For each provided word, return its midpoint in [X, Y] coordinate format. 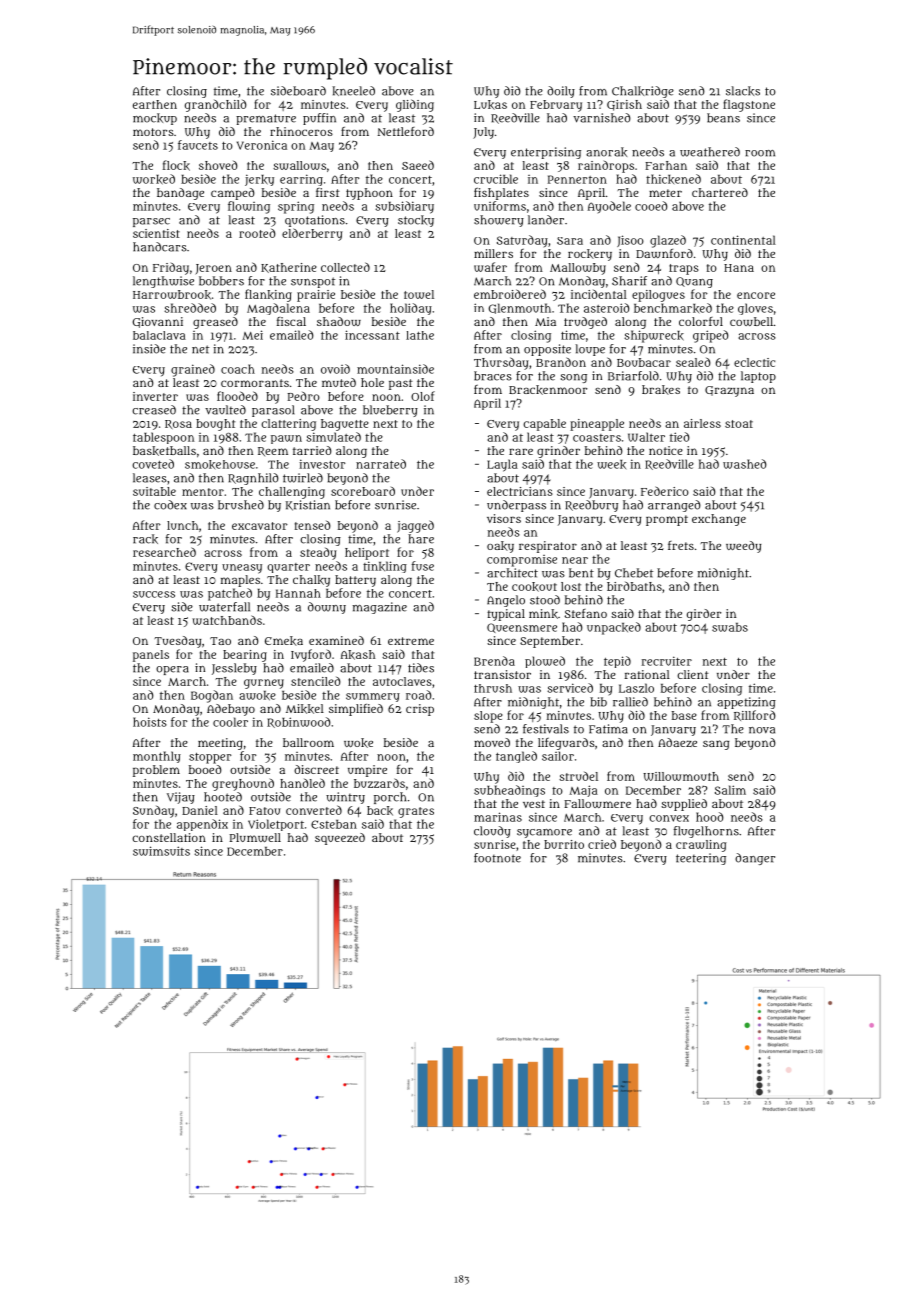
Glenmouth [520, 308]
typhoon [369, 194]
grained [193, 370]
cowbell [751, 321]
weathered [710, 152]
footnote [497, 858]
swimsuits [161, 851]
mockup [155, 119]
